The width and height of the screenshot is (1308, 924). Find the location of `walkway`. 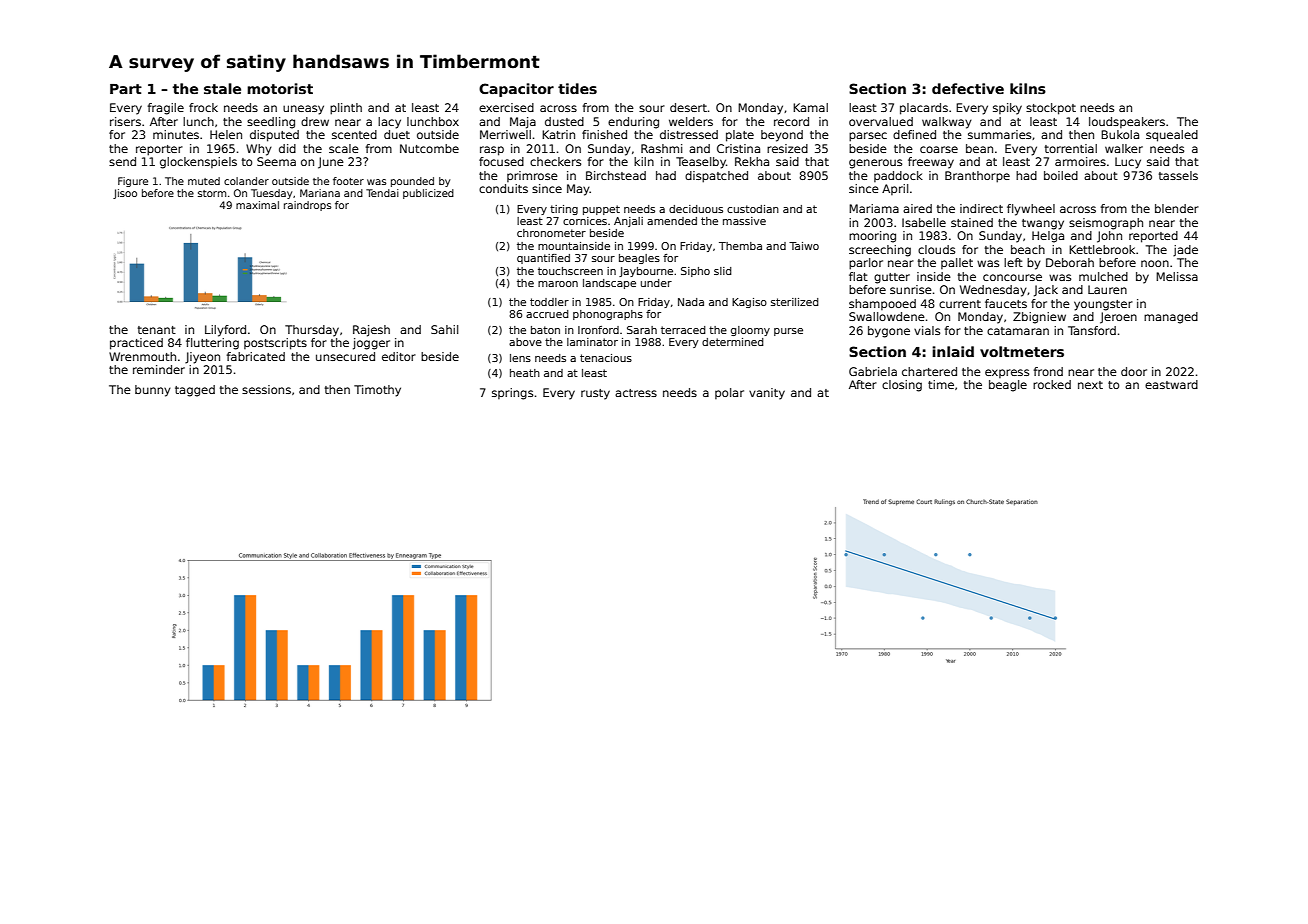

walkway is located at coordinates (947, 123).
